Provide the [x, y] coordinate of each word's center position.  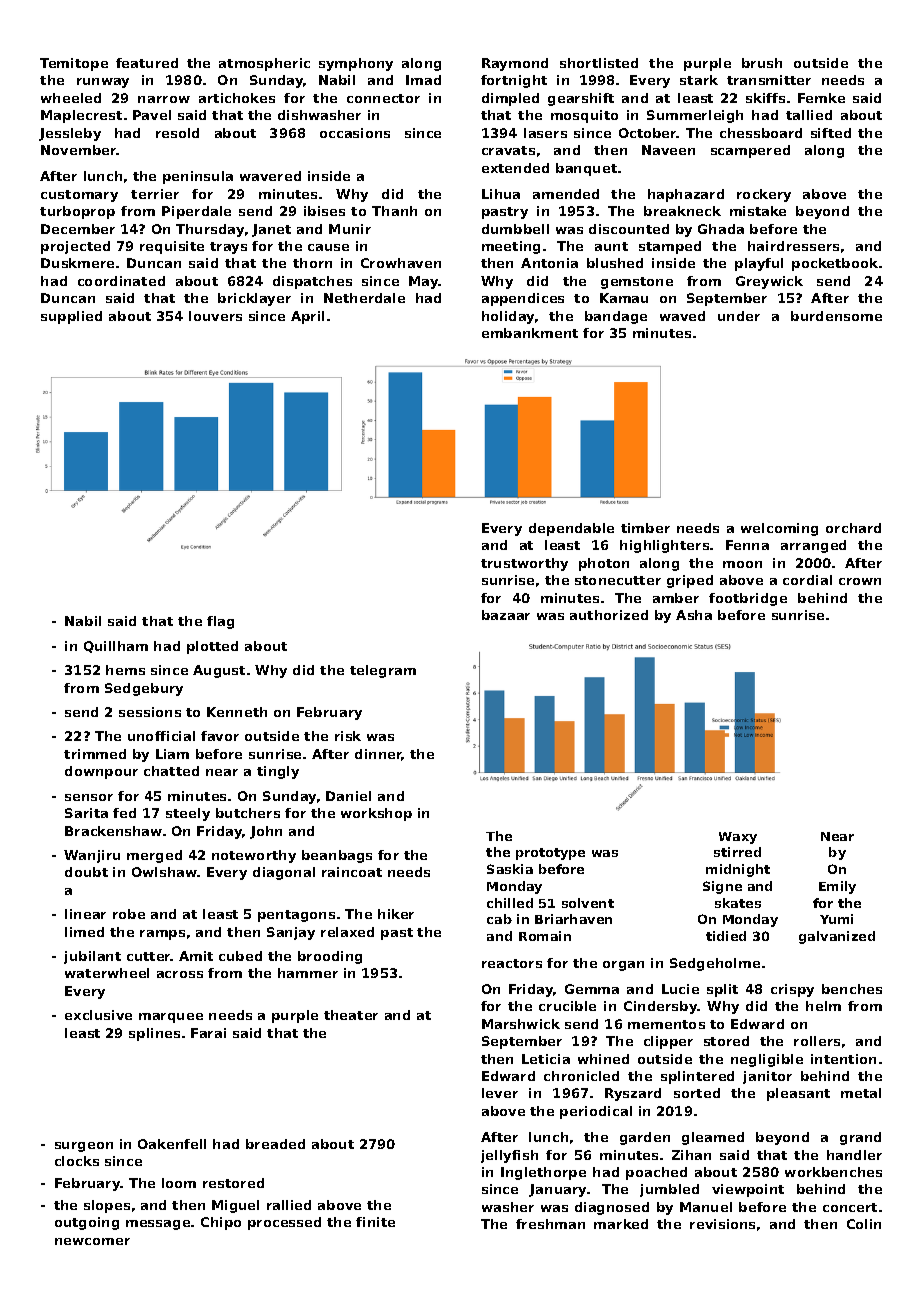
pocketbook [835, 264]
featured [147, 63]
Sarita [86, 813]
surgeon [84, 1147]
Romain [545, 936]
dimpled [510, 99]
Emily [837, 887]
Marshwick [521, 1024]
